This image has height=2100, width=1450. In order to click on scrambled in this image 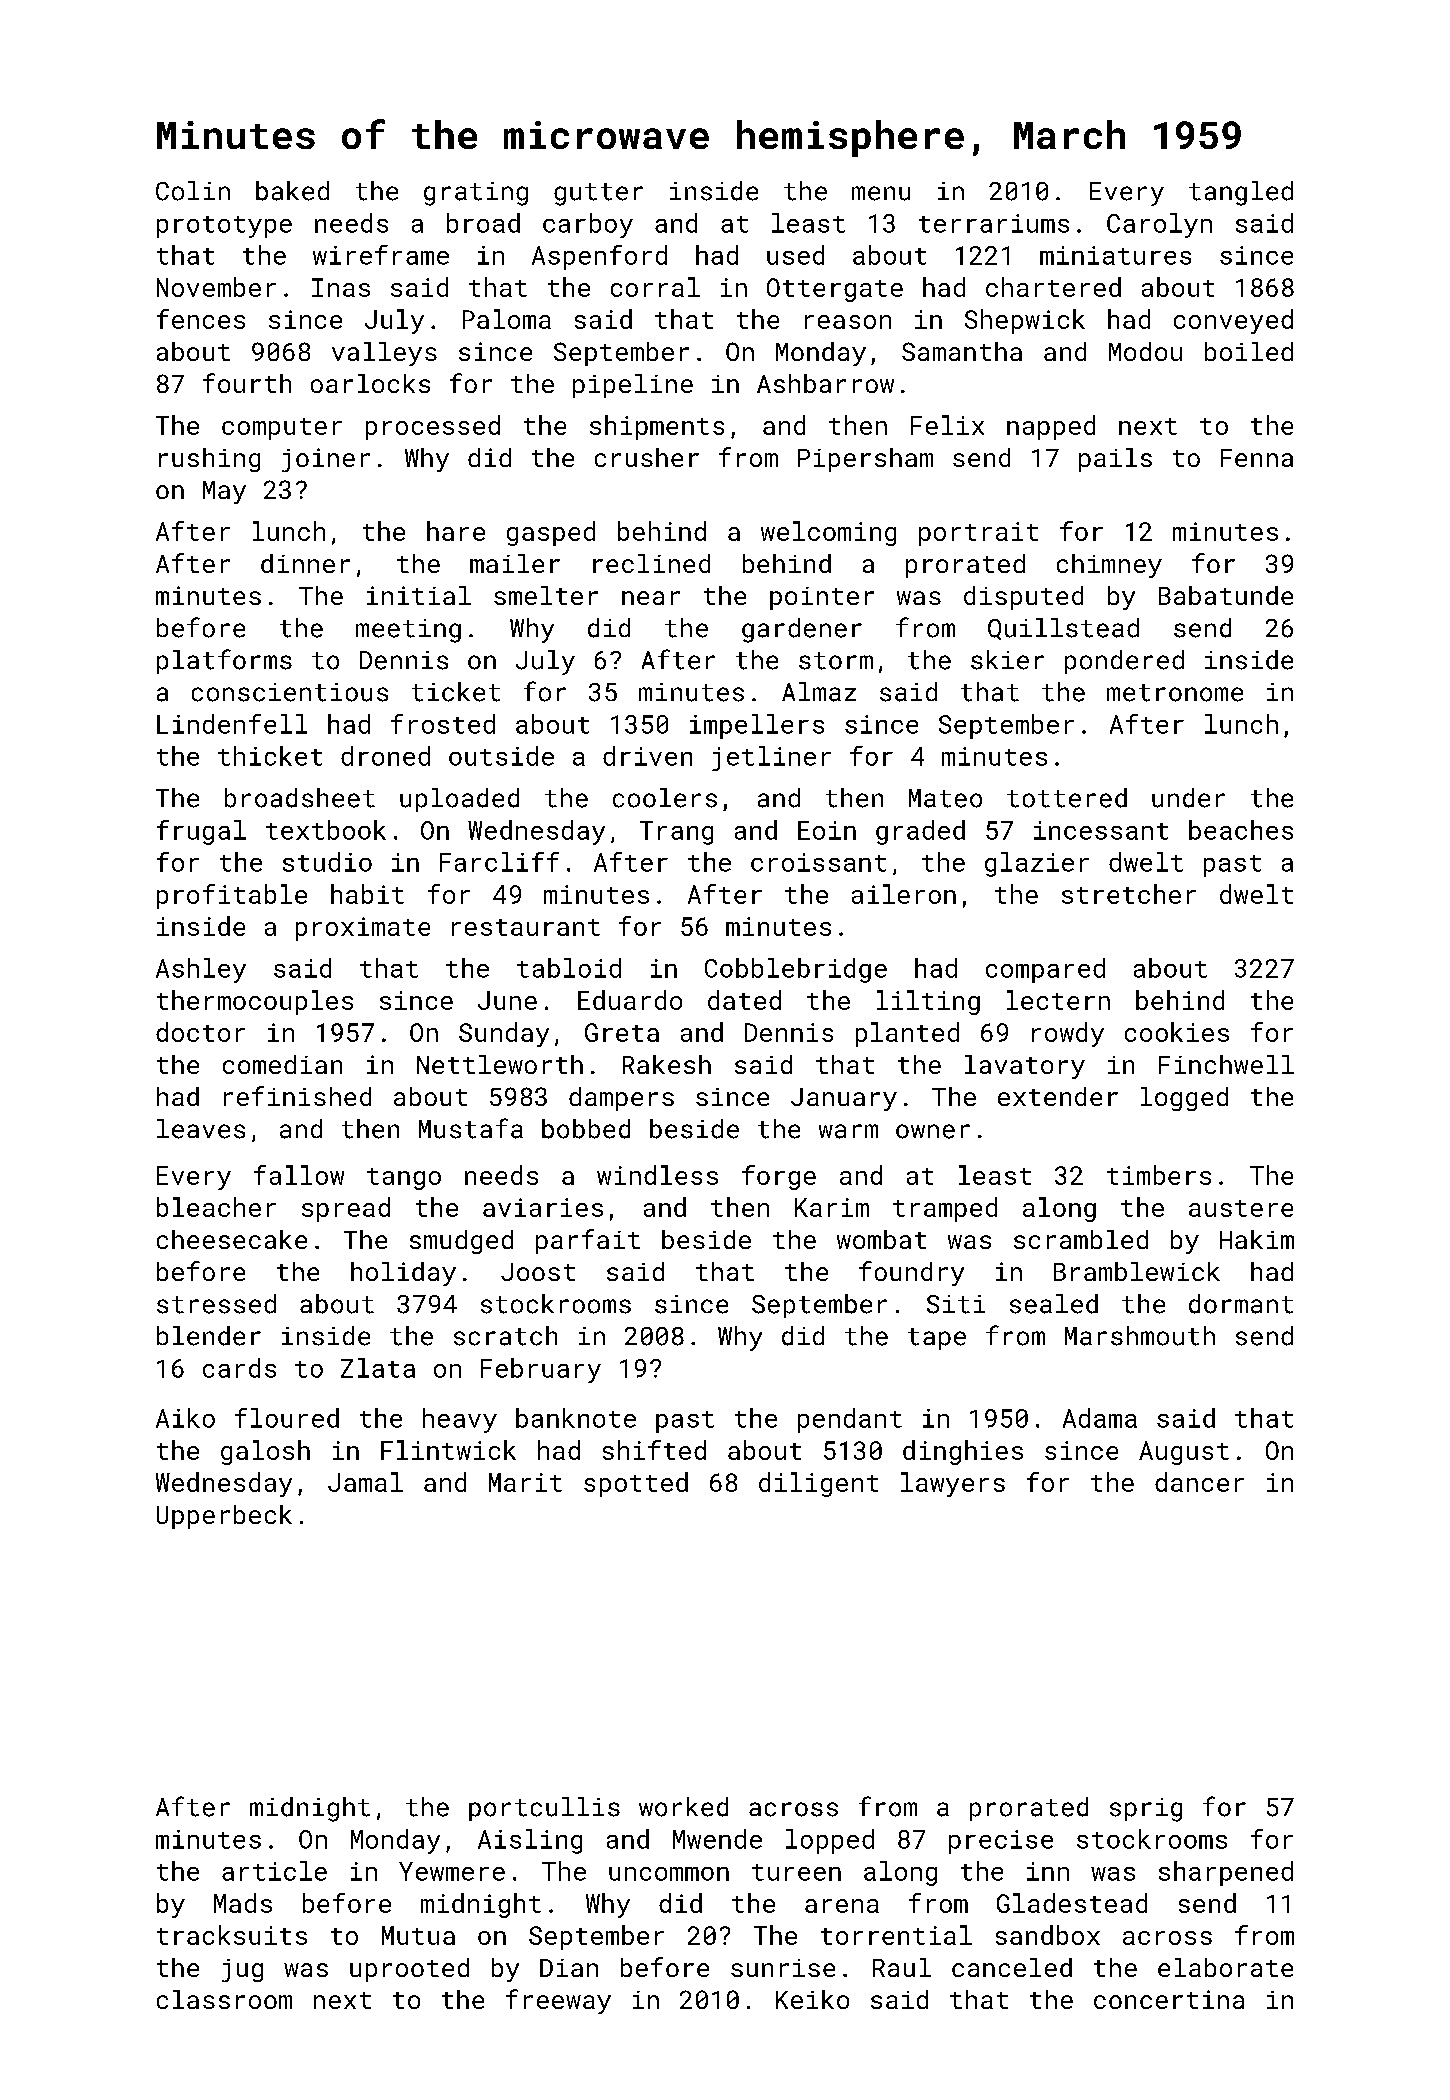, I will do `click(1081, 1239)`.
